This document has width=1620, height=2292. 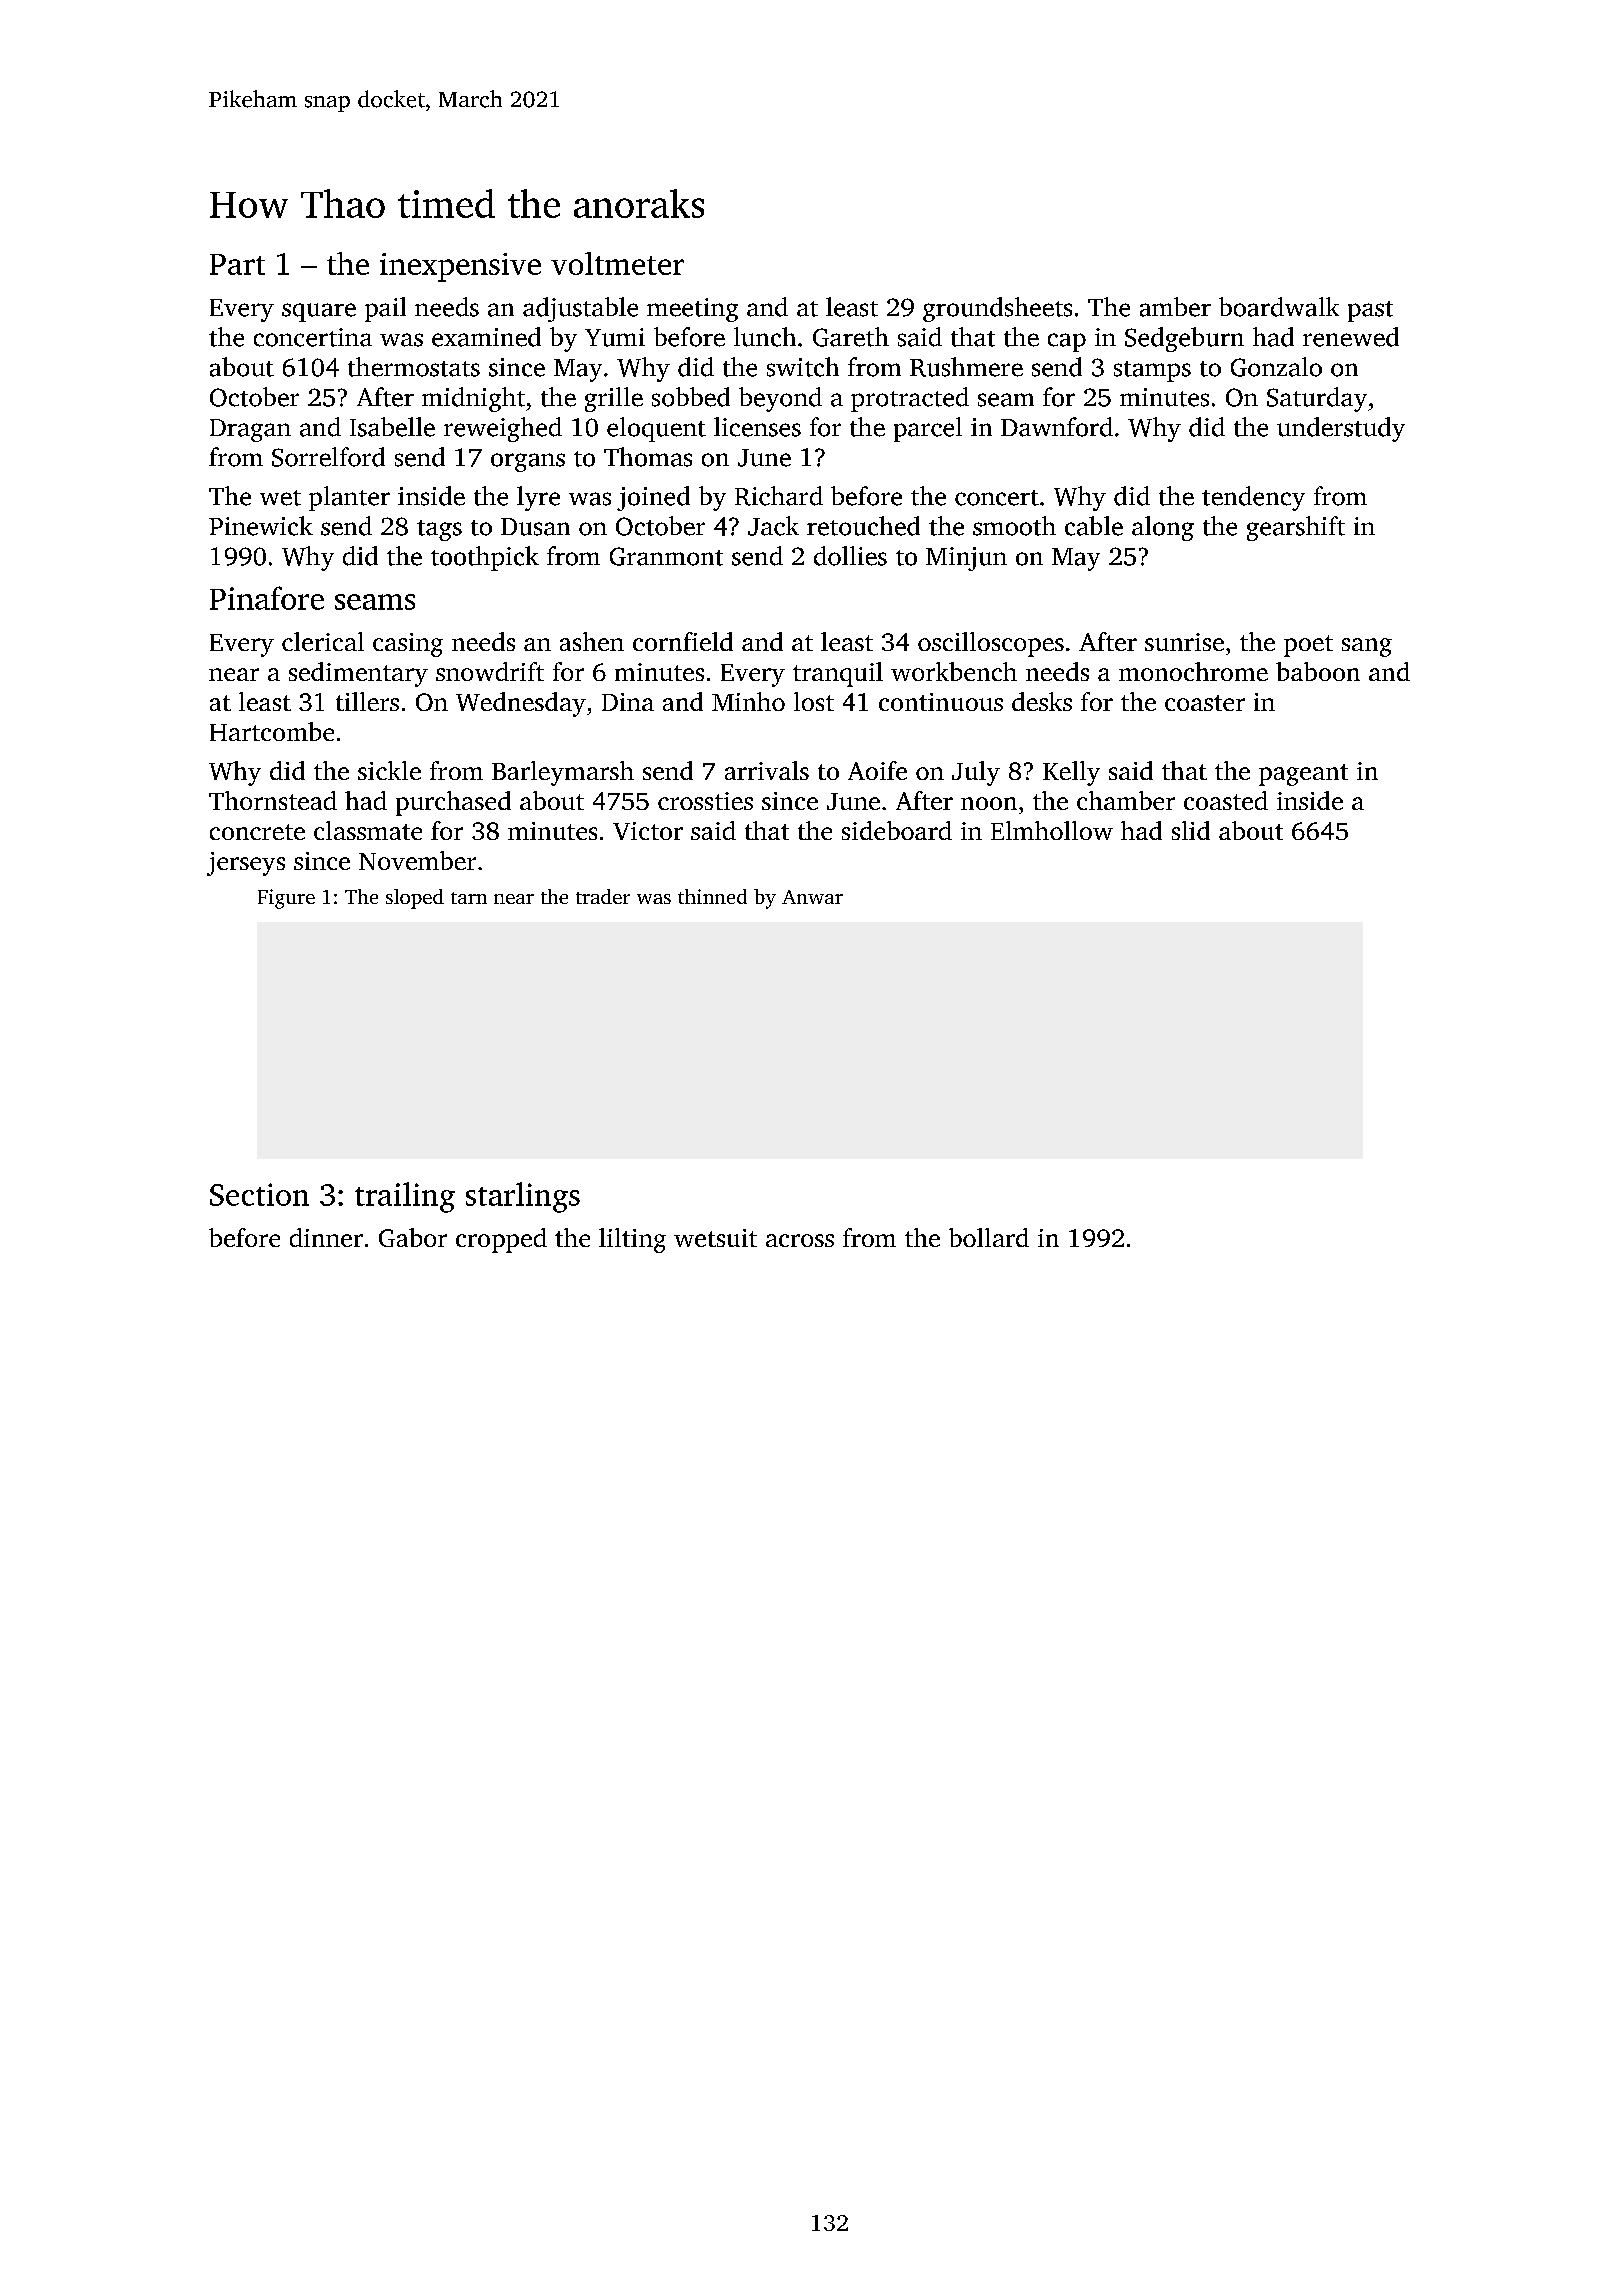 I want to click on tarn, so click(x=469, y=898).
